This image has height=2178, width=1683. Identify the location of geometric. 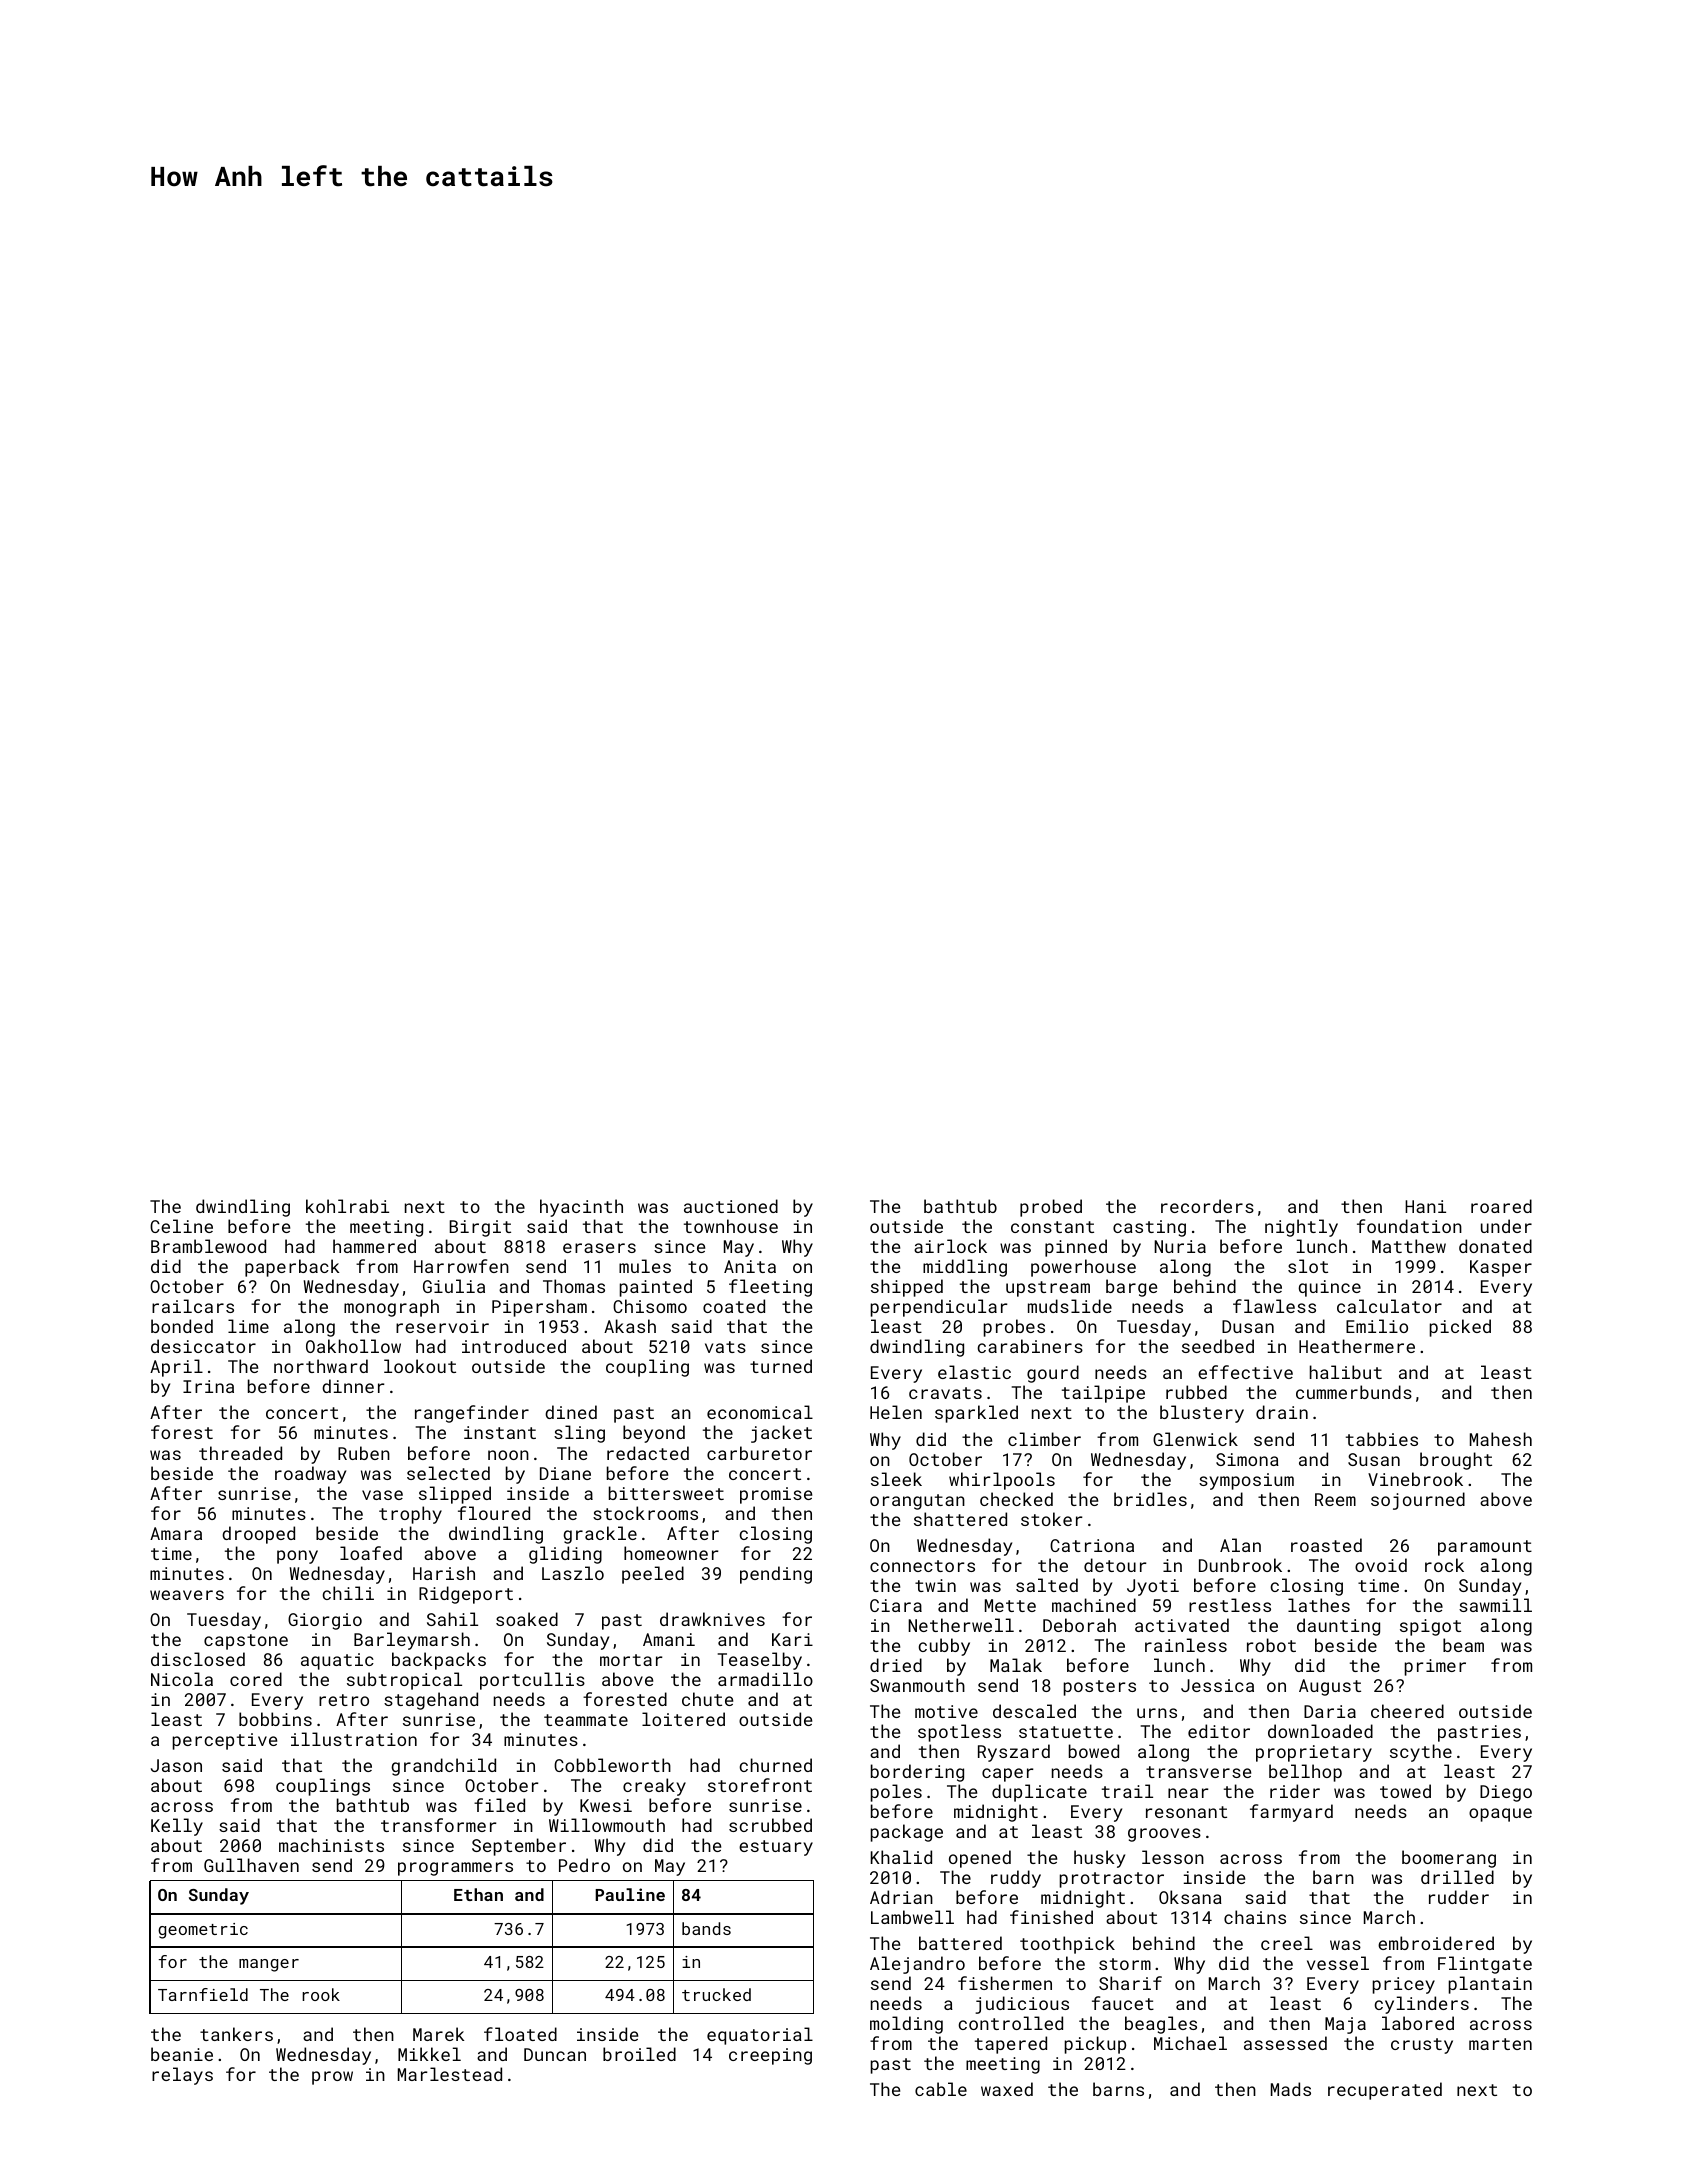
(203, 1931).
